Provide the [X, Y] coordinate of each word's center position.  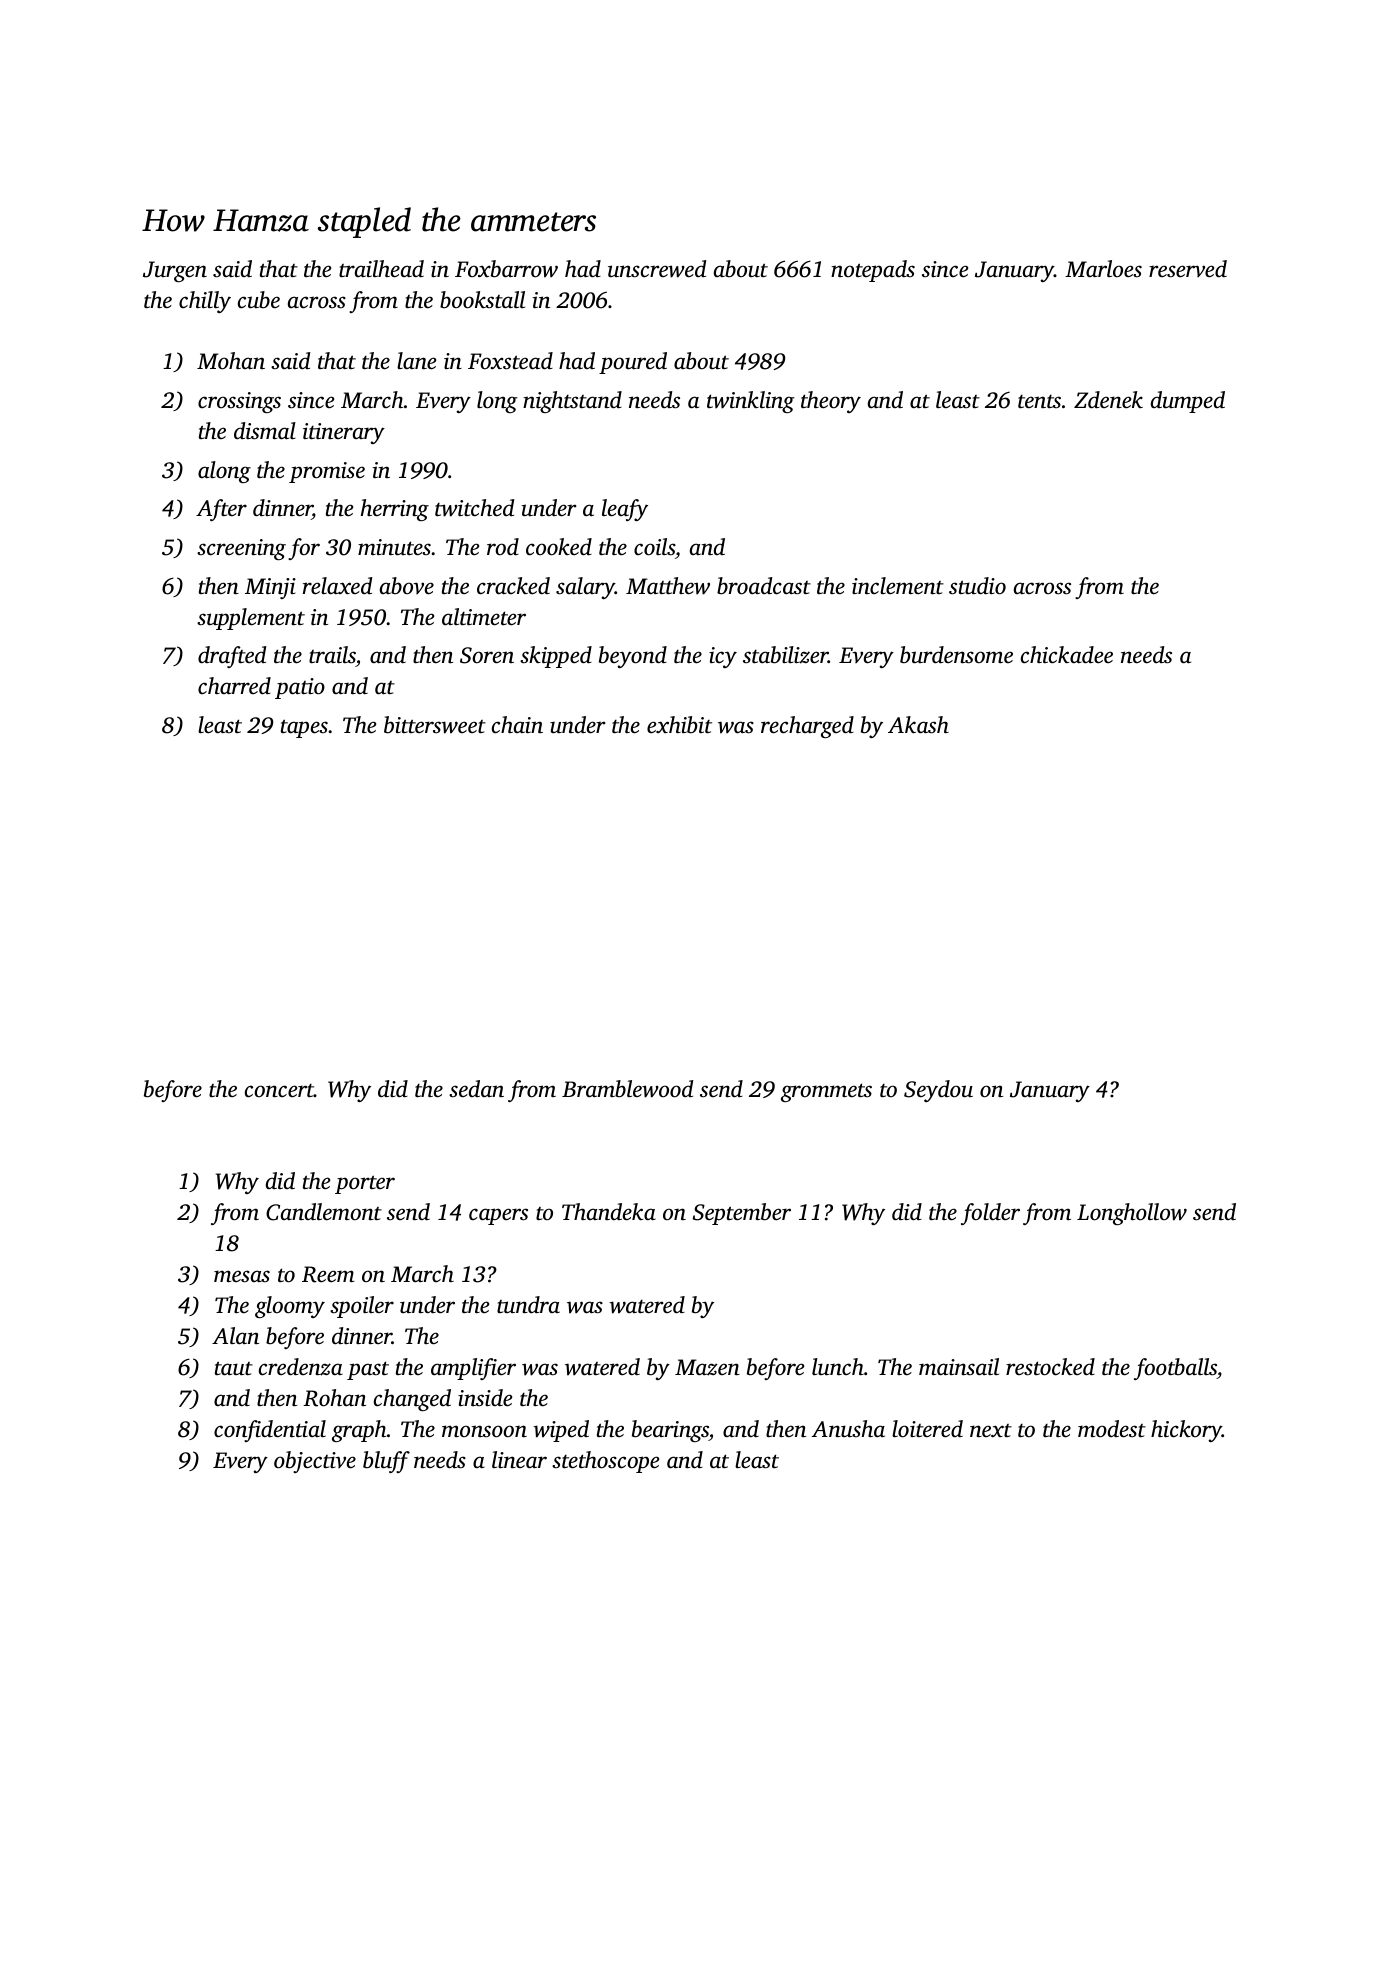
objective [315, 1462]
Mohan [231, 360]
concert [279, 1091]
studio [977, 586]
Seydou [938, 1091]
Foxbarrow [506, 269]
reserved [1188, 269]
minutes [394, 547]
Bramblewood [628, 1089]
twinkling [751, 402]
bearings [670, 1431]
